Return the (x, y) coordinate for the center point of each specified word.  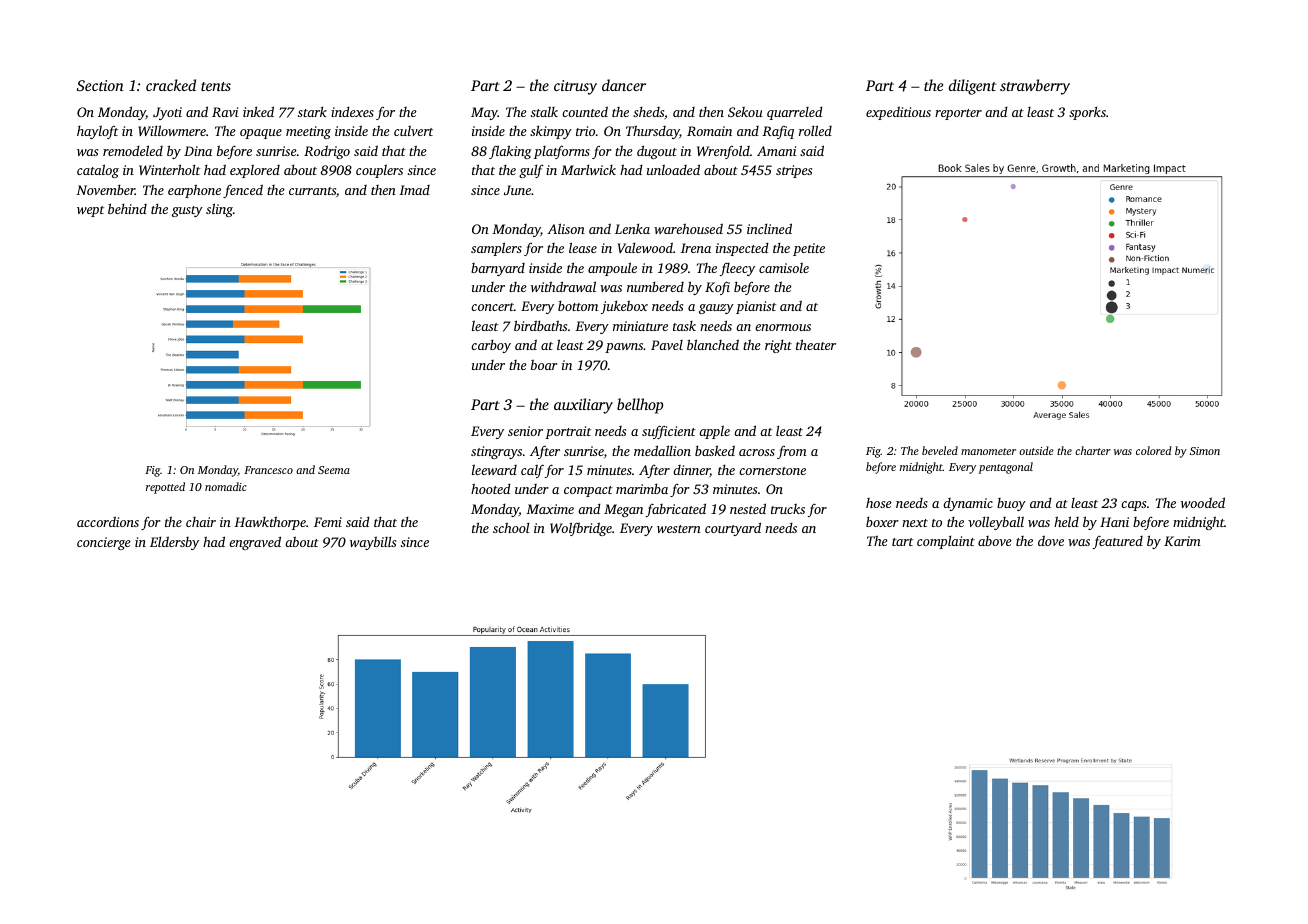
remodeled (133, 150)
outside (1036, 450)
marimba (642, 489)
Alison (566, 228)
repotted (165, 488)
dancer (624, 85)
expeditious (898, 113)
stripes (794, 171)
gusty (187, 211)
